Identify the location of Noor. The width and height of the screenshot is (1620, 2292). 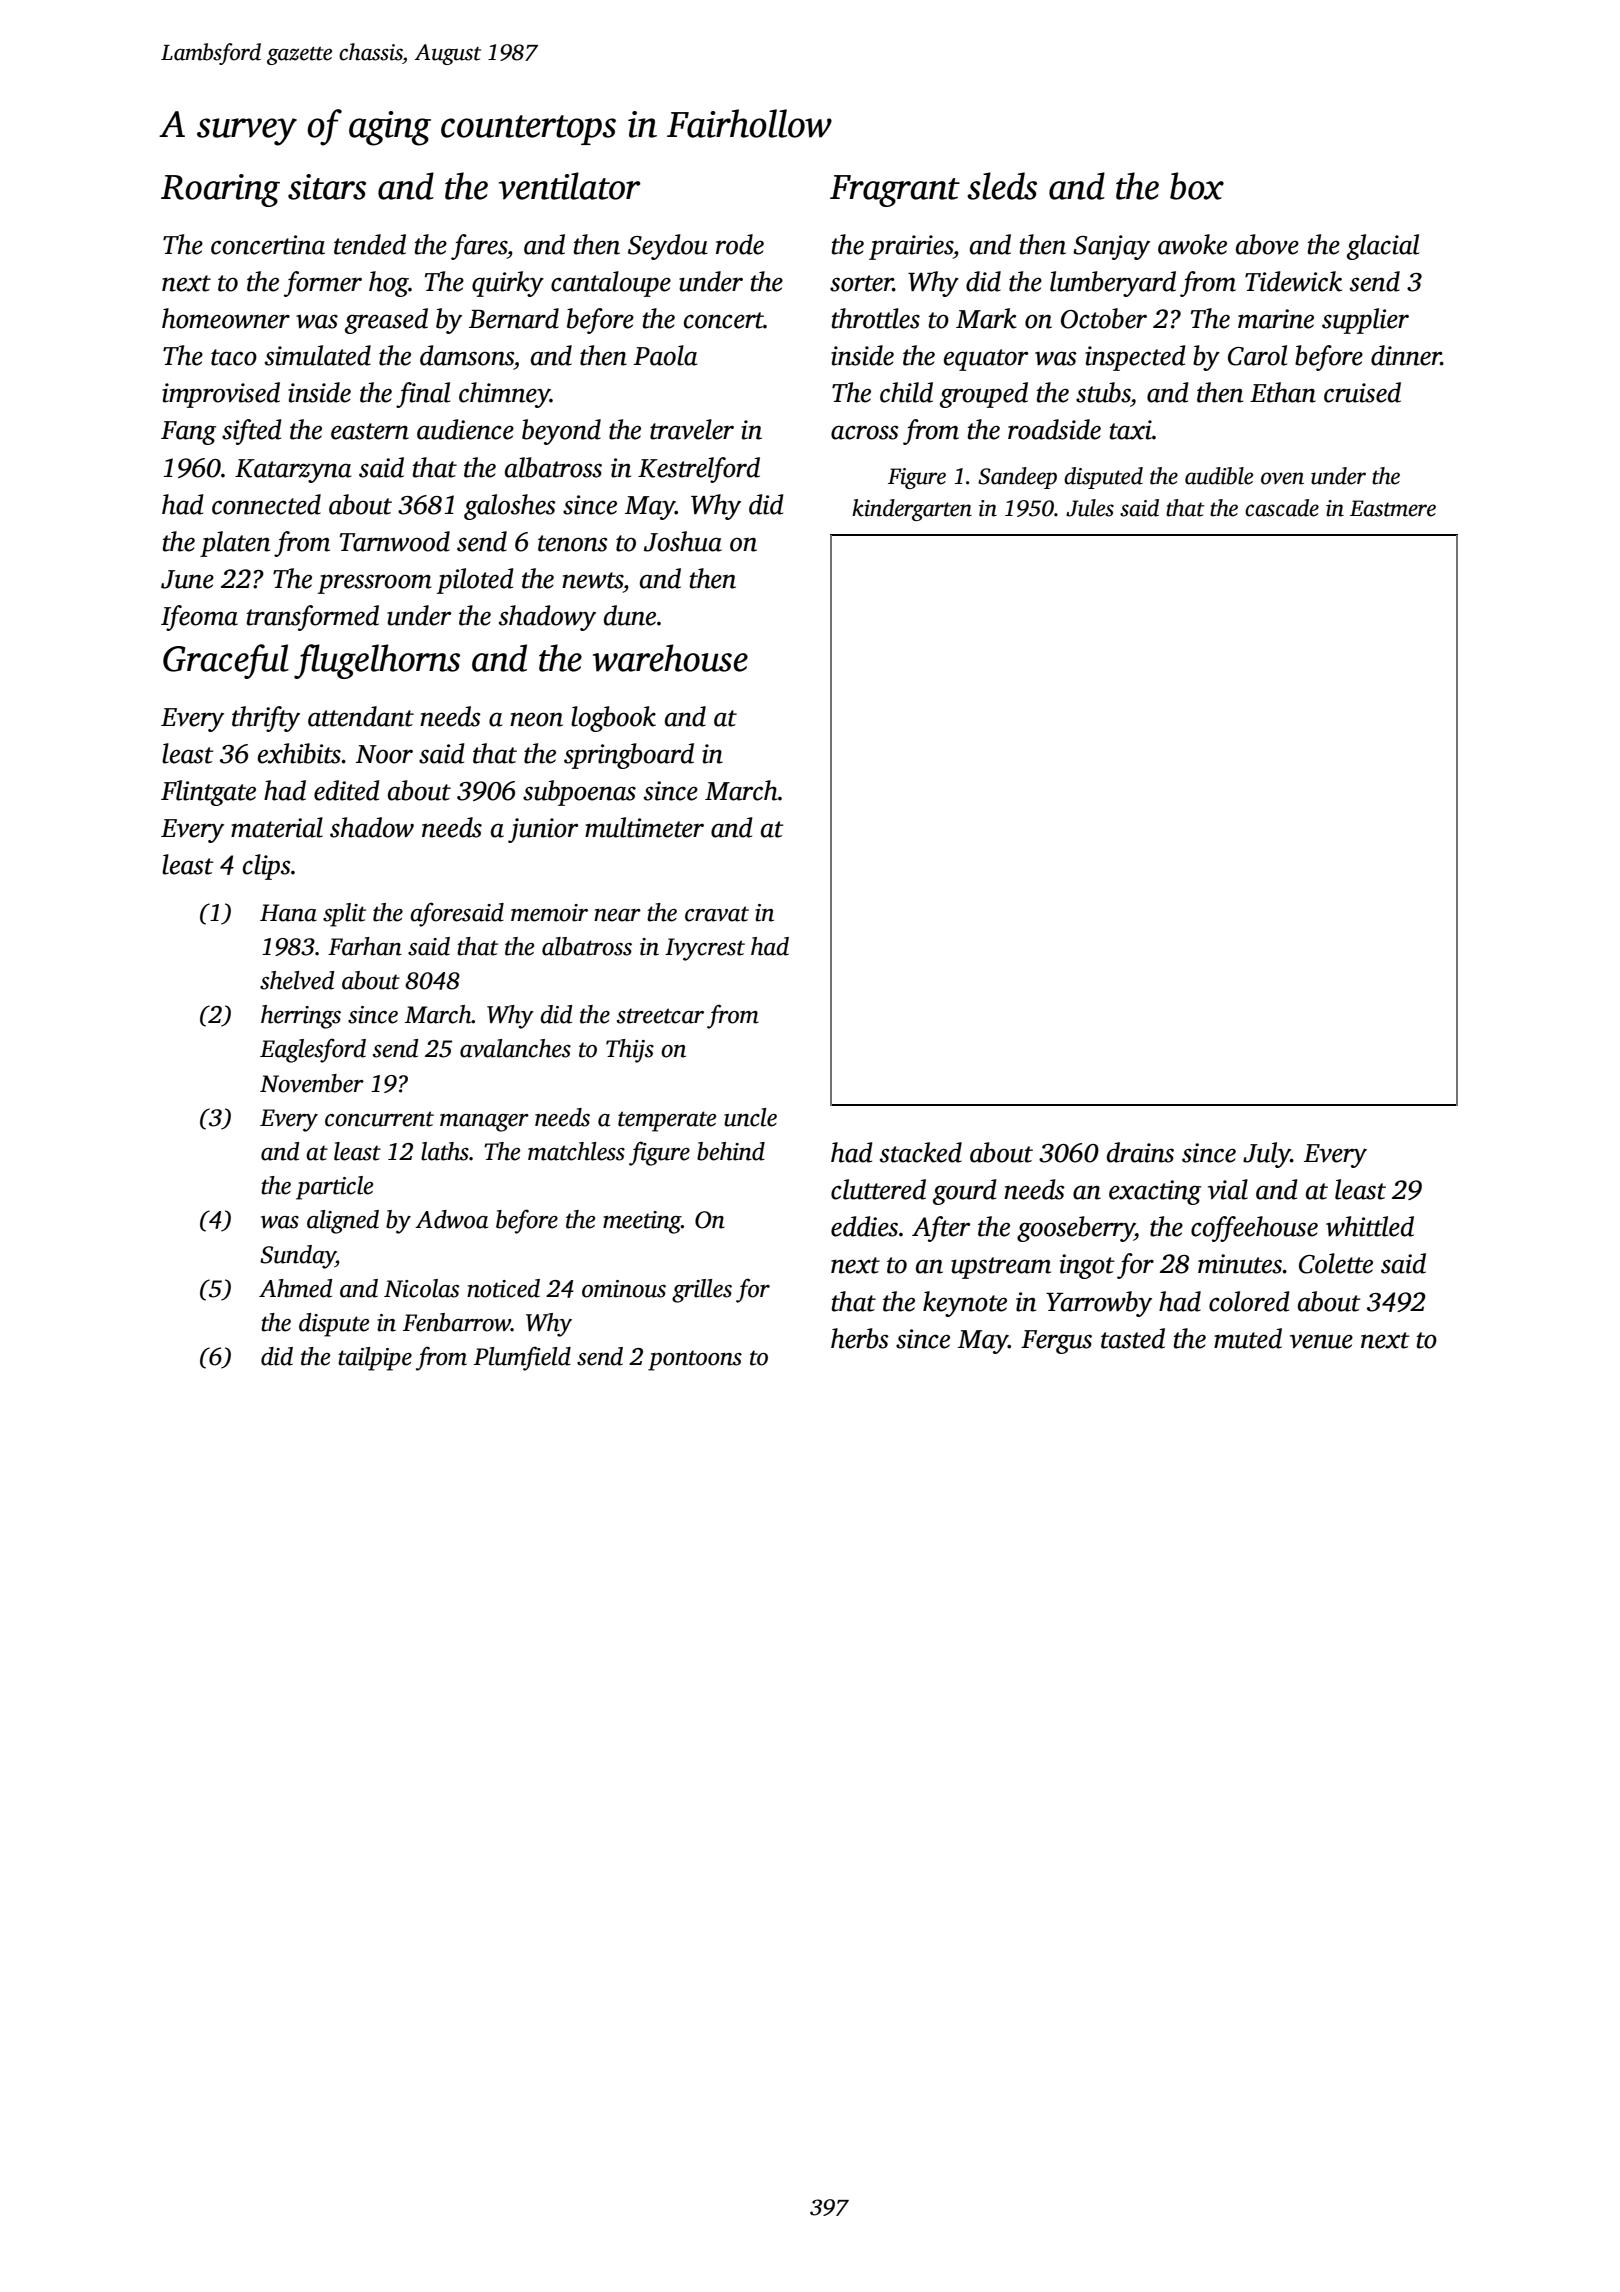
(384, 754).
